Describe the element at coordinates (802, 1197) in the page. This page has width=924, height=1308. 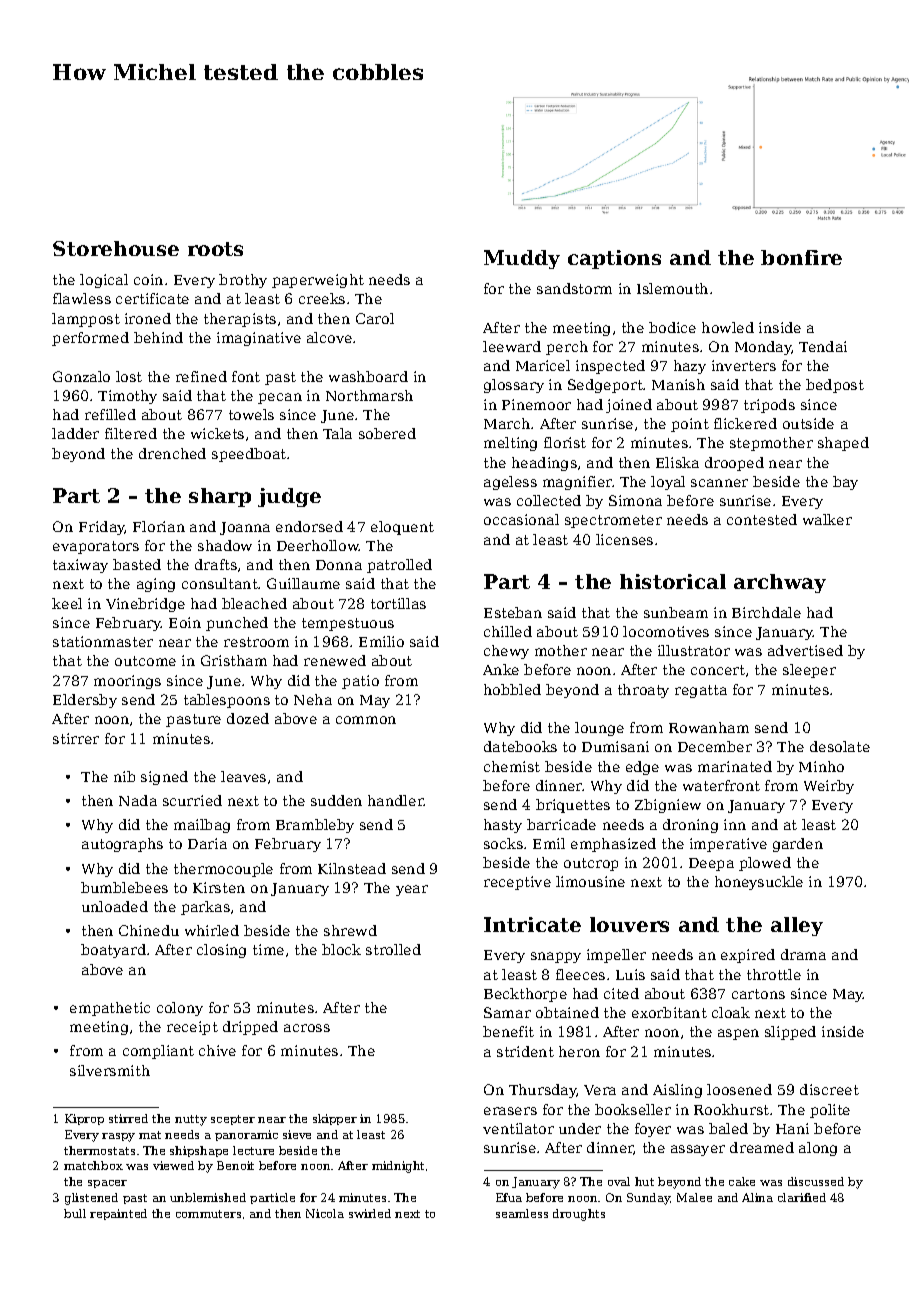
I see `clarified` at that location.
